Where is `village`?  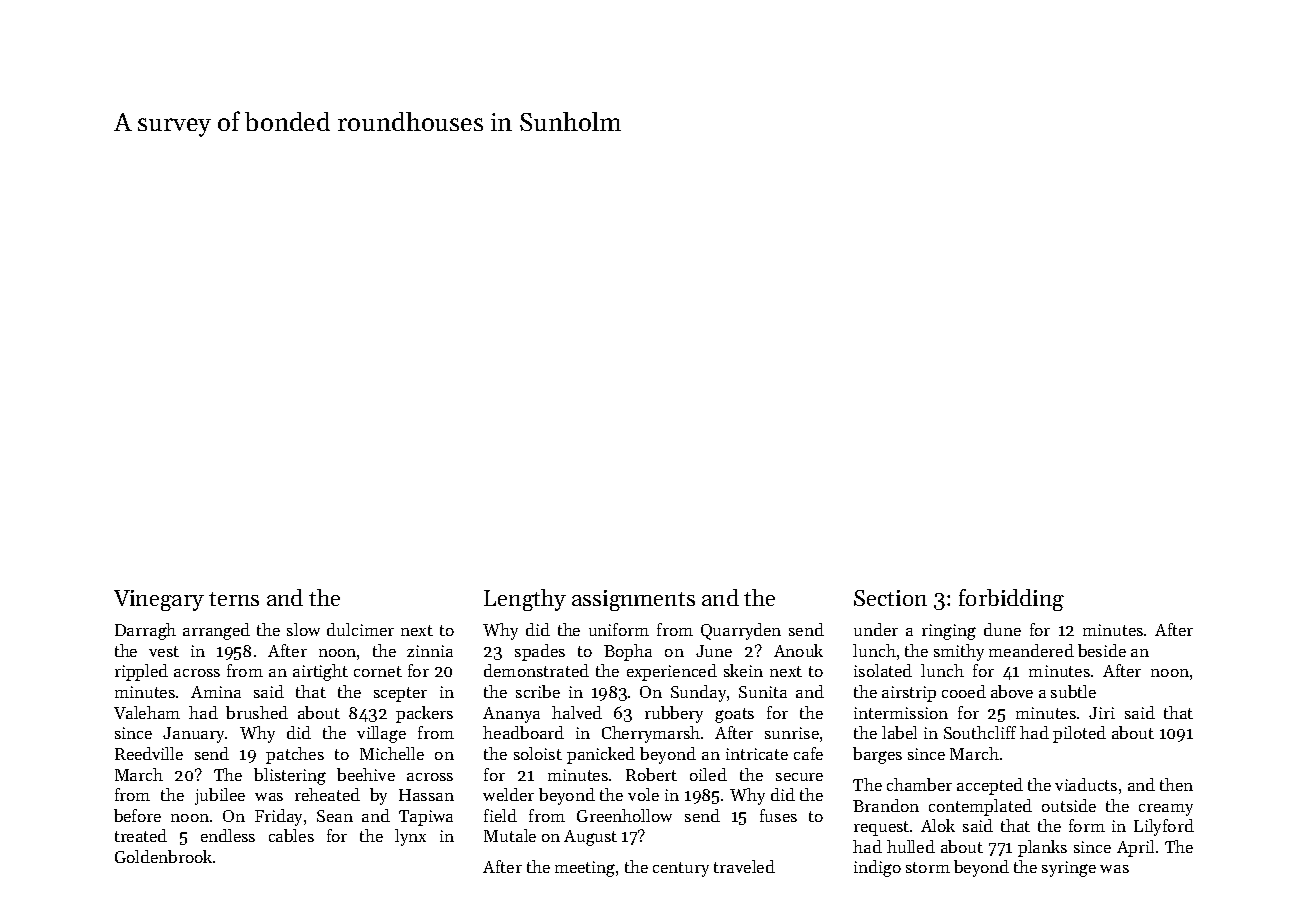 village is located at coordinates (381, 734).
